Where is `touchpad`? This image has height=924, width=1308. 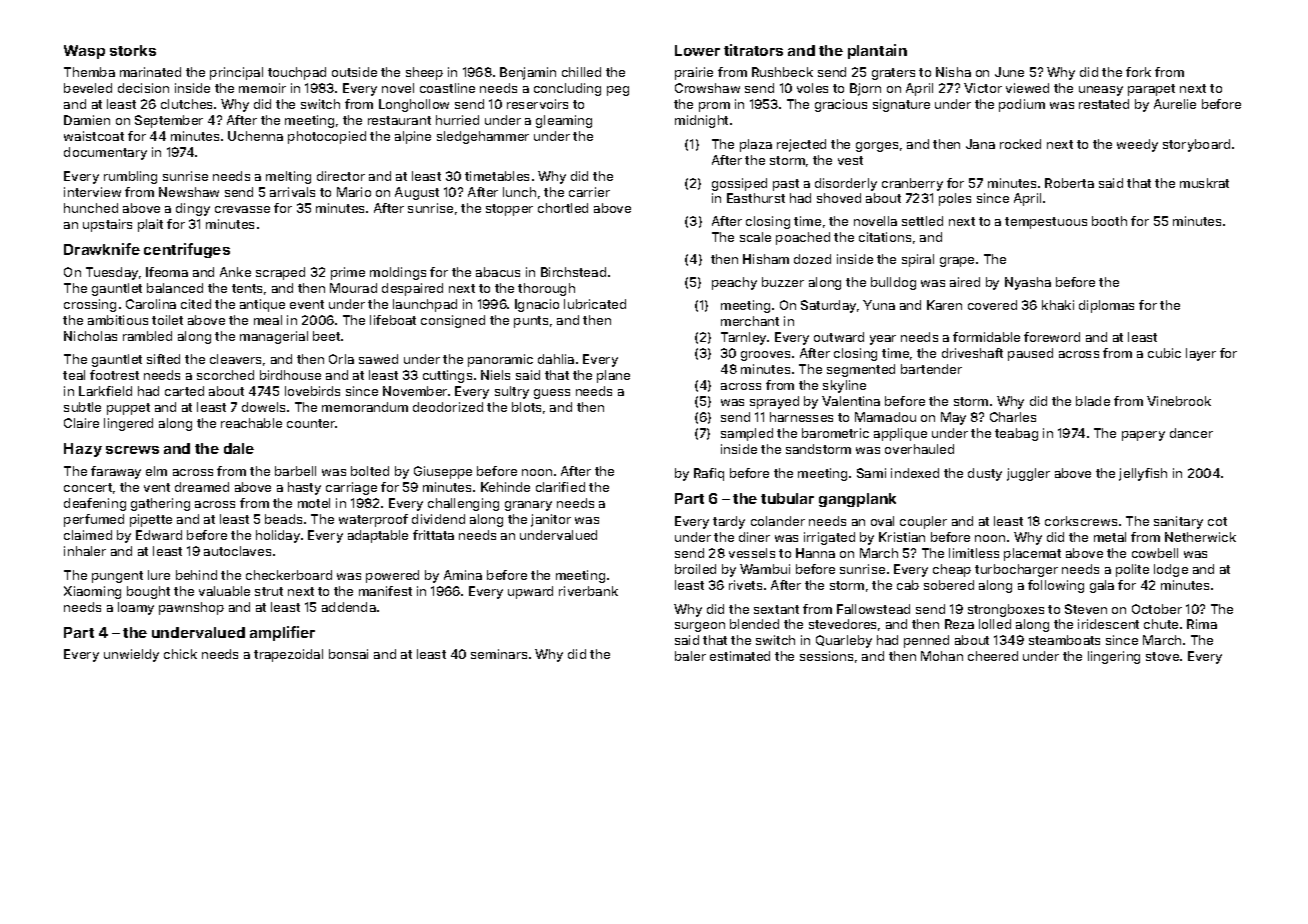
touchpad is located at coordinates (297, 73).
